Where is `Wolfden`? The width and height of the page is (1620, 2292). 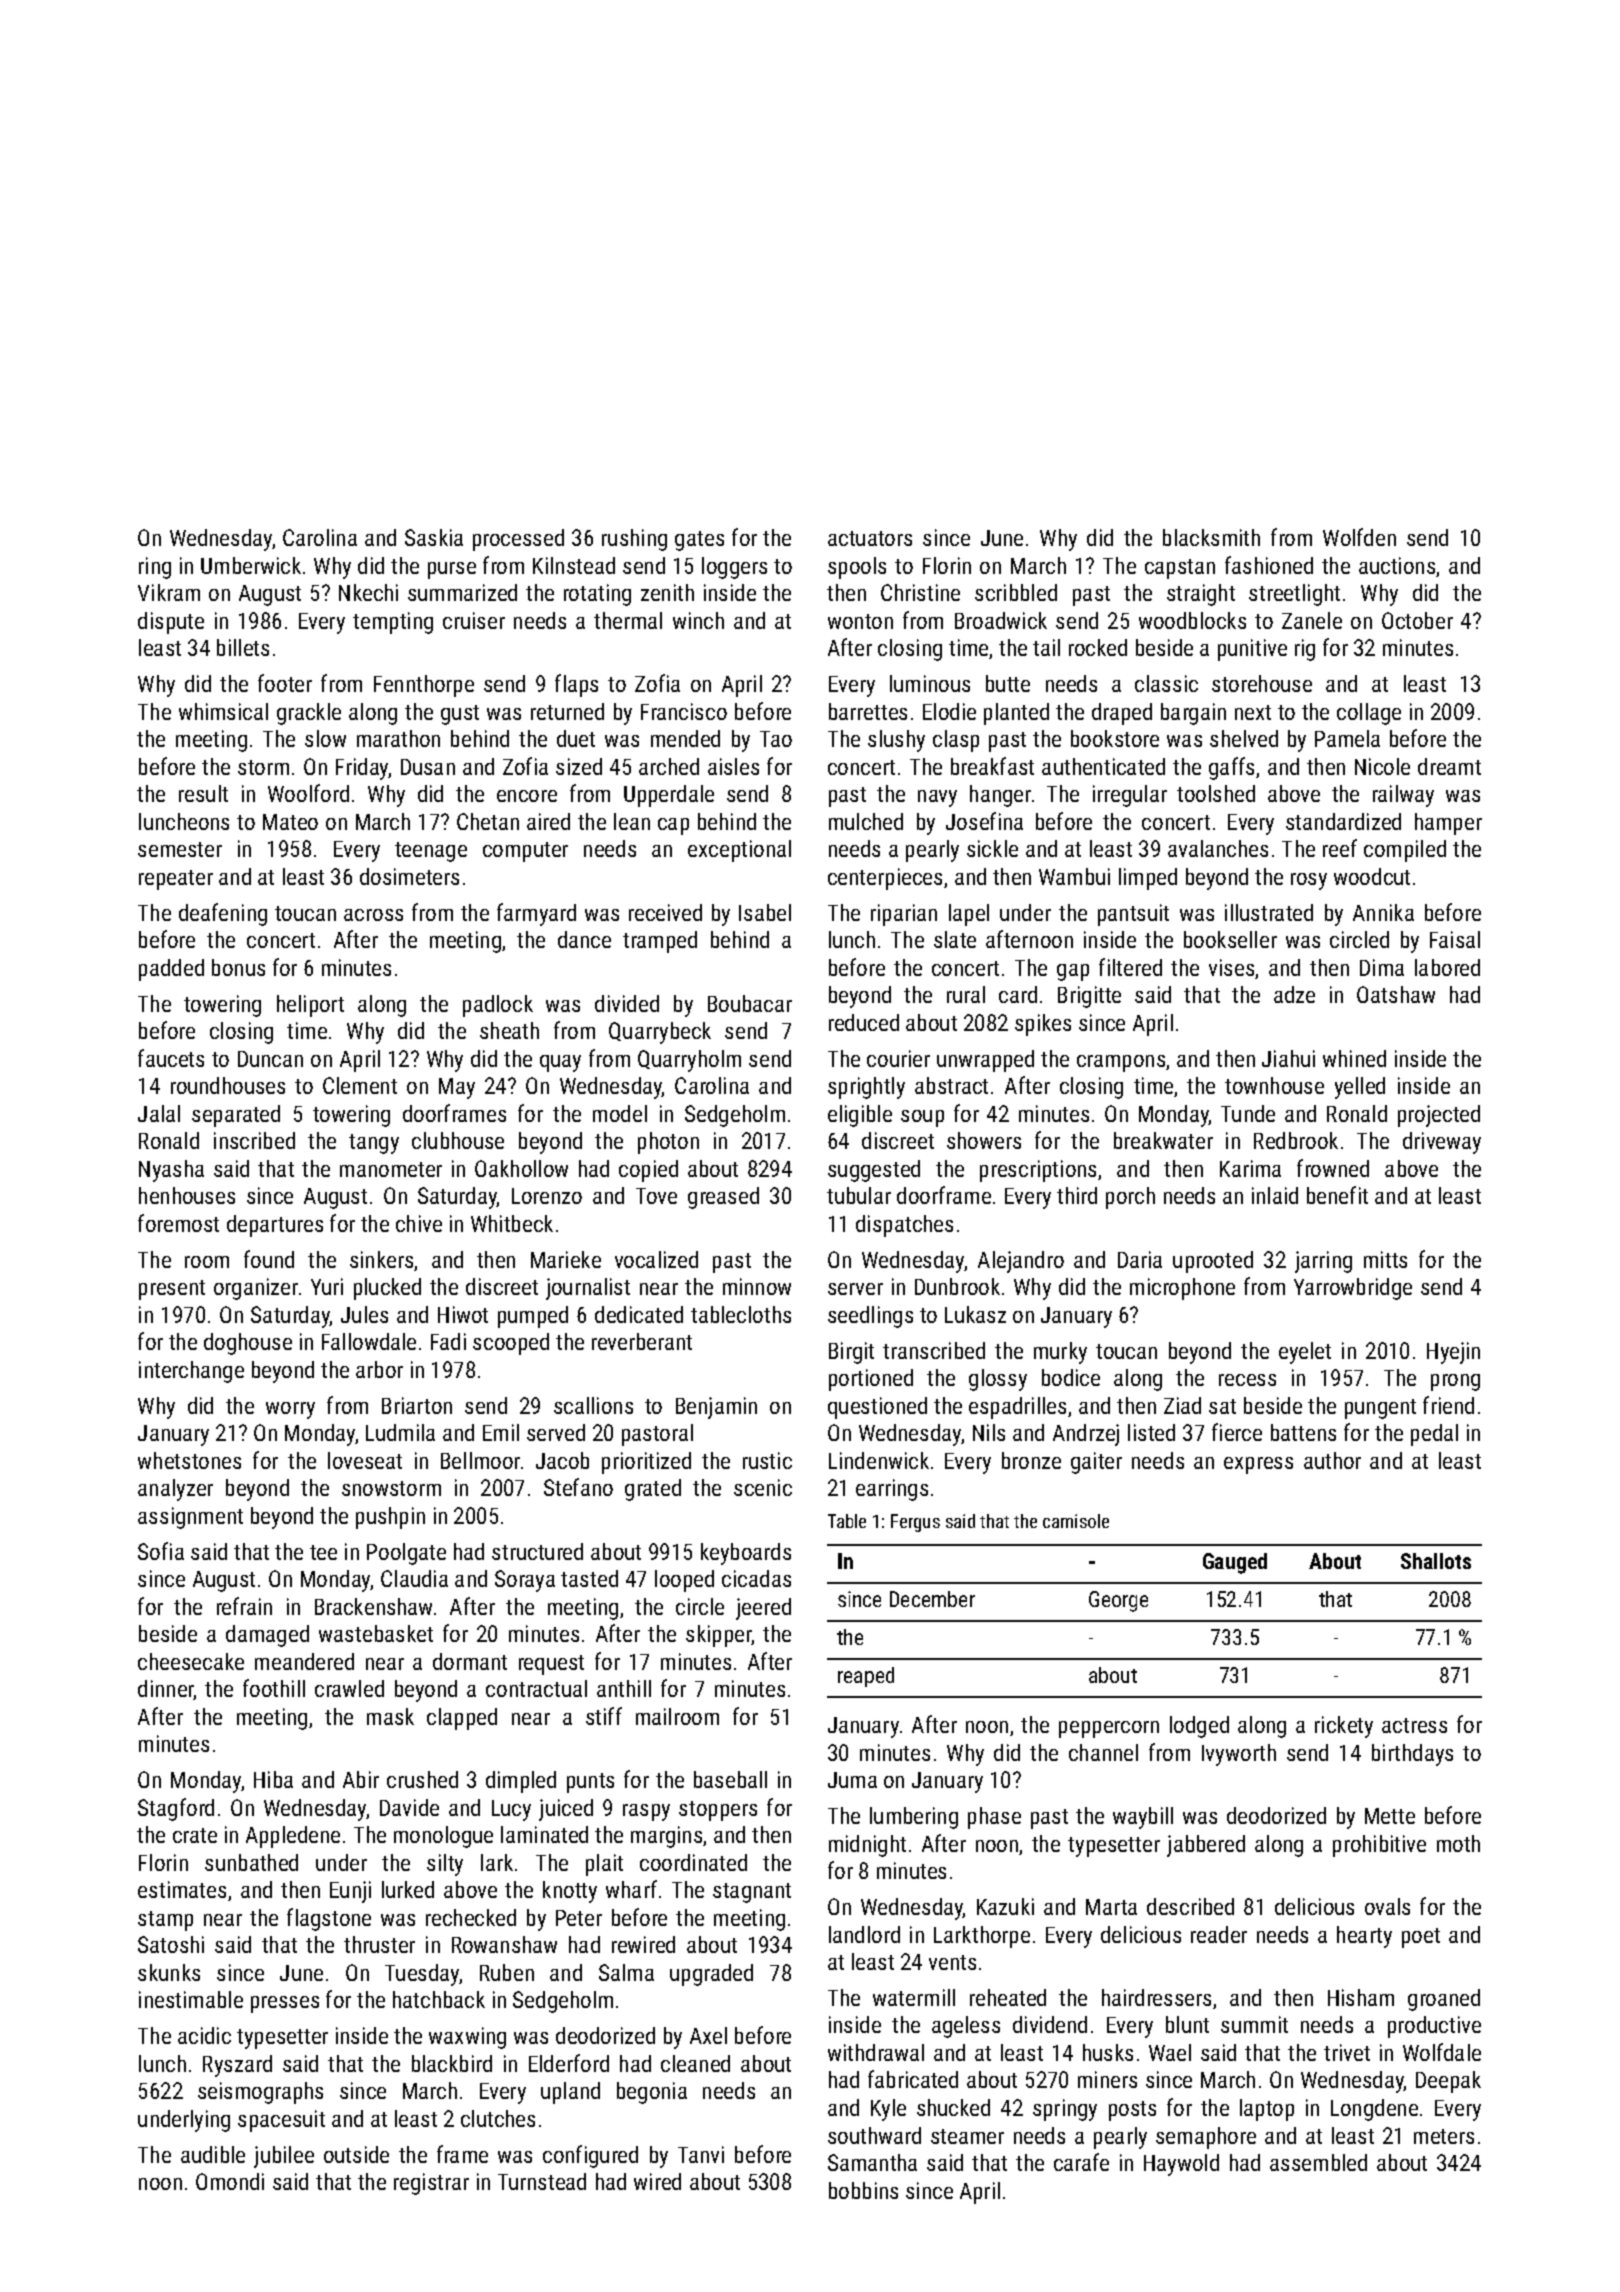
Wolfden is located at coordinates (1359, 537).
